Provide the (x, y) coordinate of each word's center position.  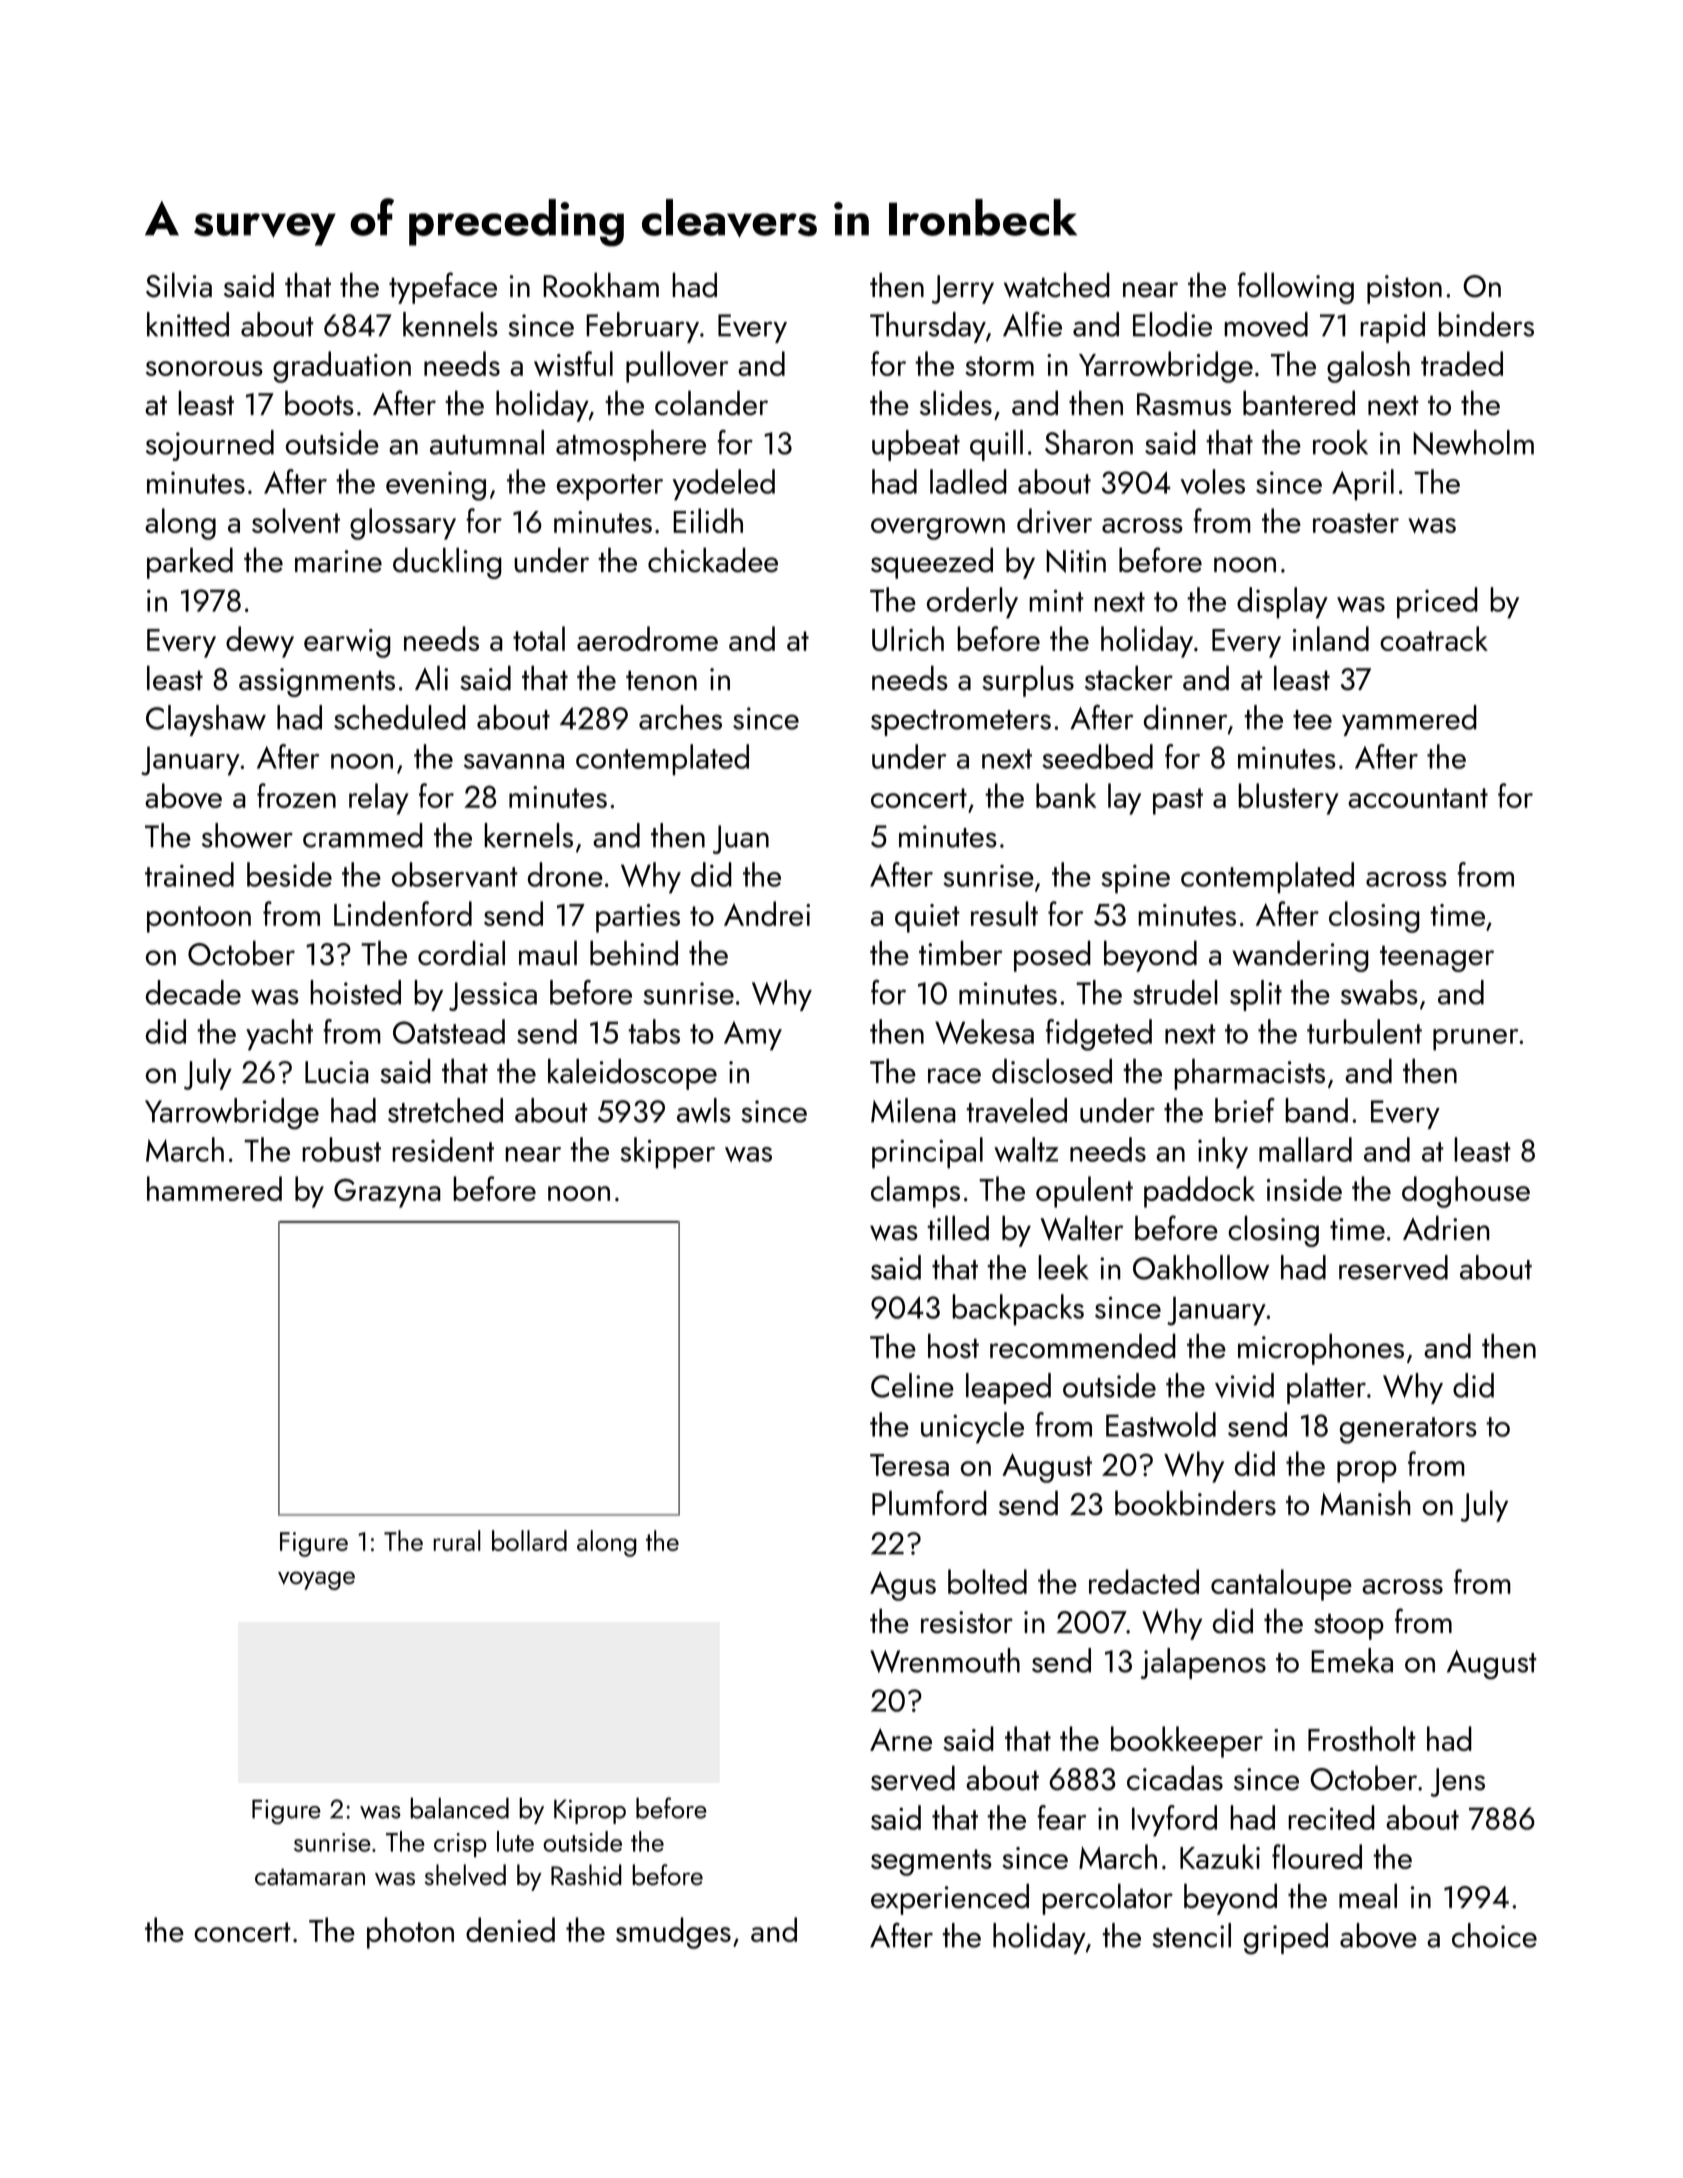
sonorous (204, 368)
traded (1462, 363)
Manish (1366, 1503)
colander (711, 403)
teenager (1437, 958)
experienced (950, 1899)
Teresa (909, 1465)
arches (680, 717)
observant (454, 874)
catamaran (310, 1876)
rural (457, 1540)
